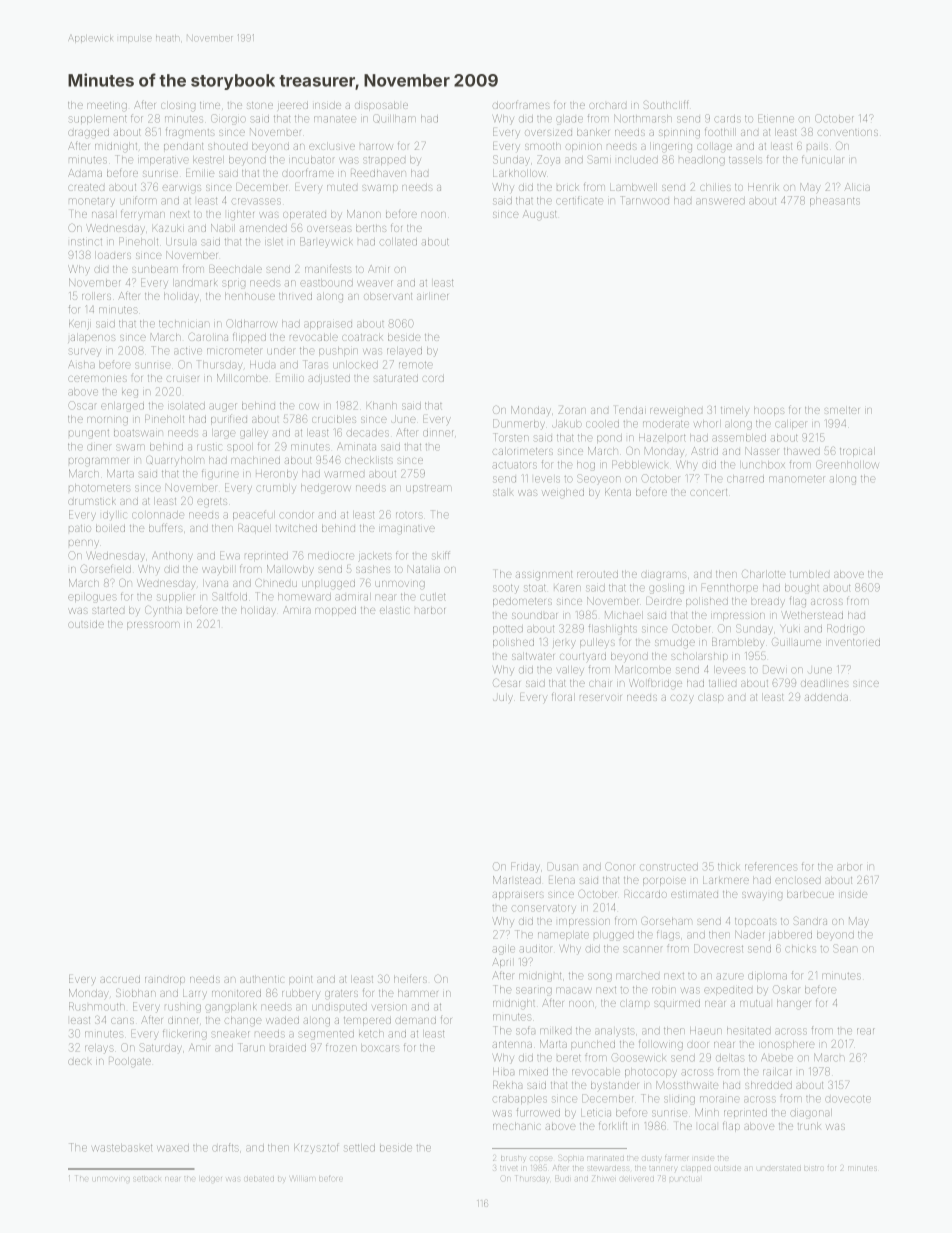 This page has height=1233, width=952. What do you see at coordinates (99, 462) in the page?
I see `programmer` at bounding box center [99, 462].
